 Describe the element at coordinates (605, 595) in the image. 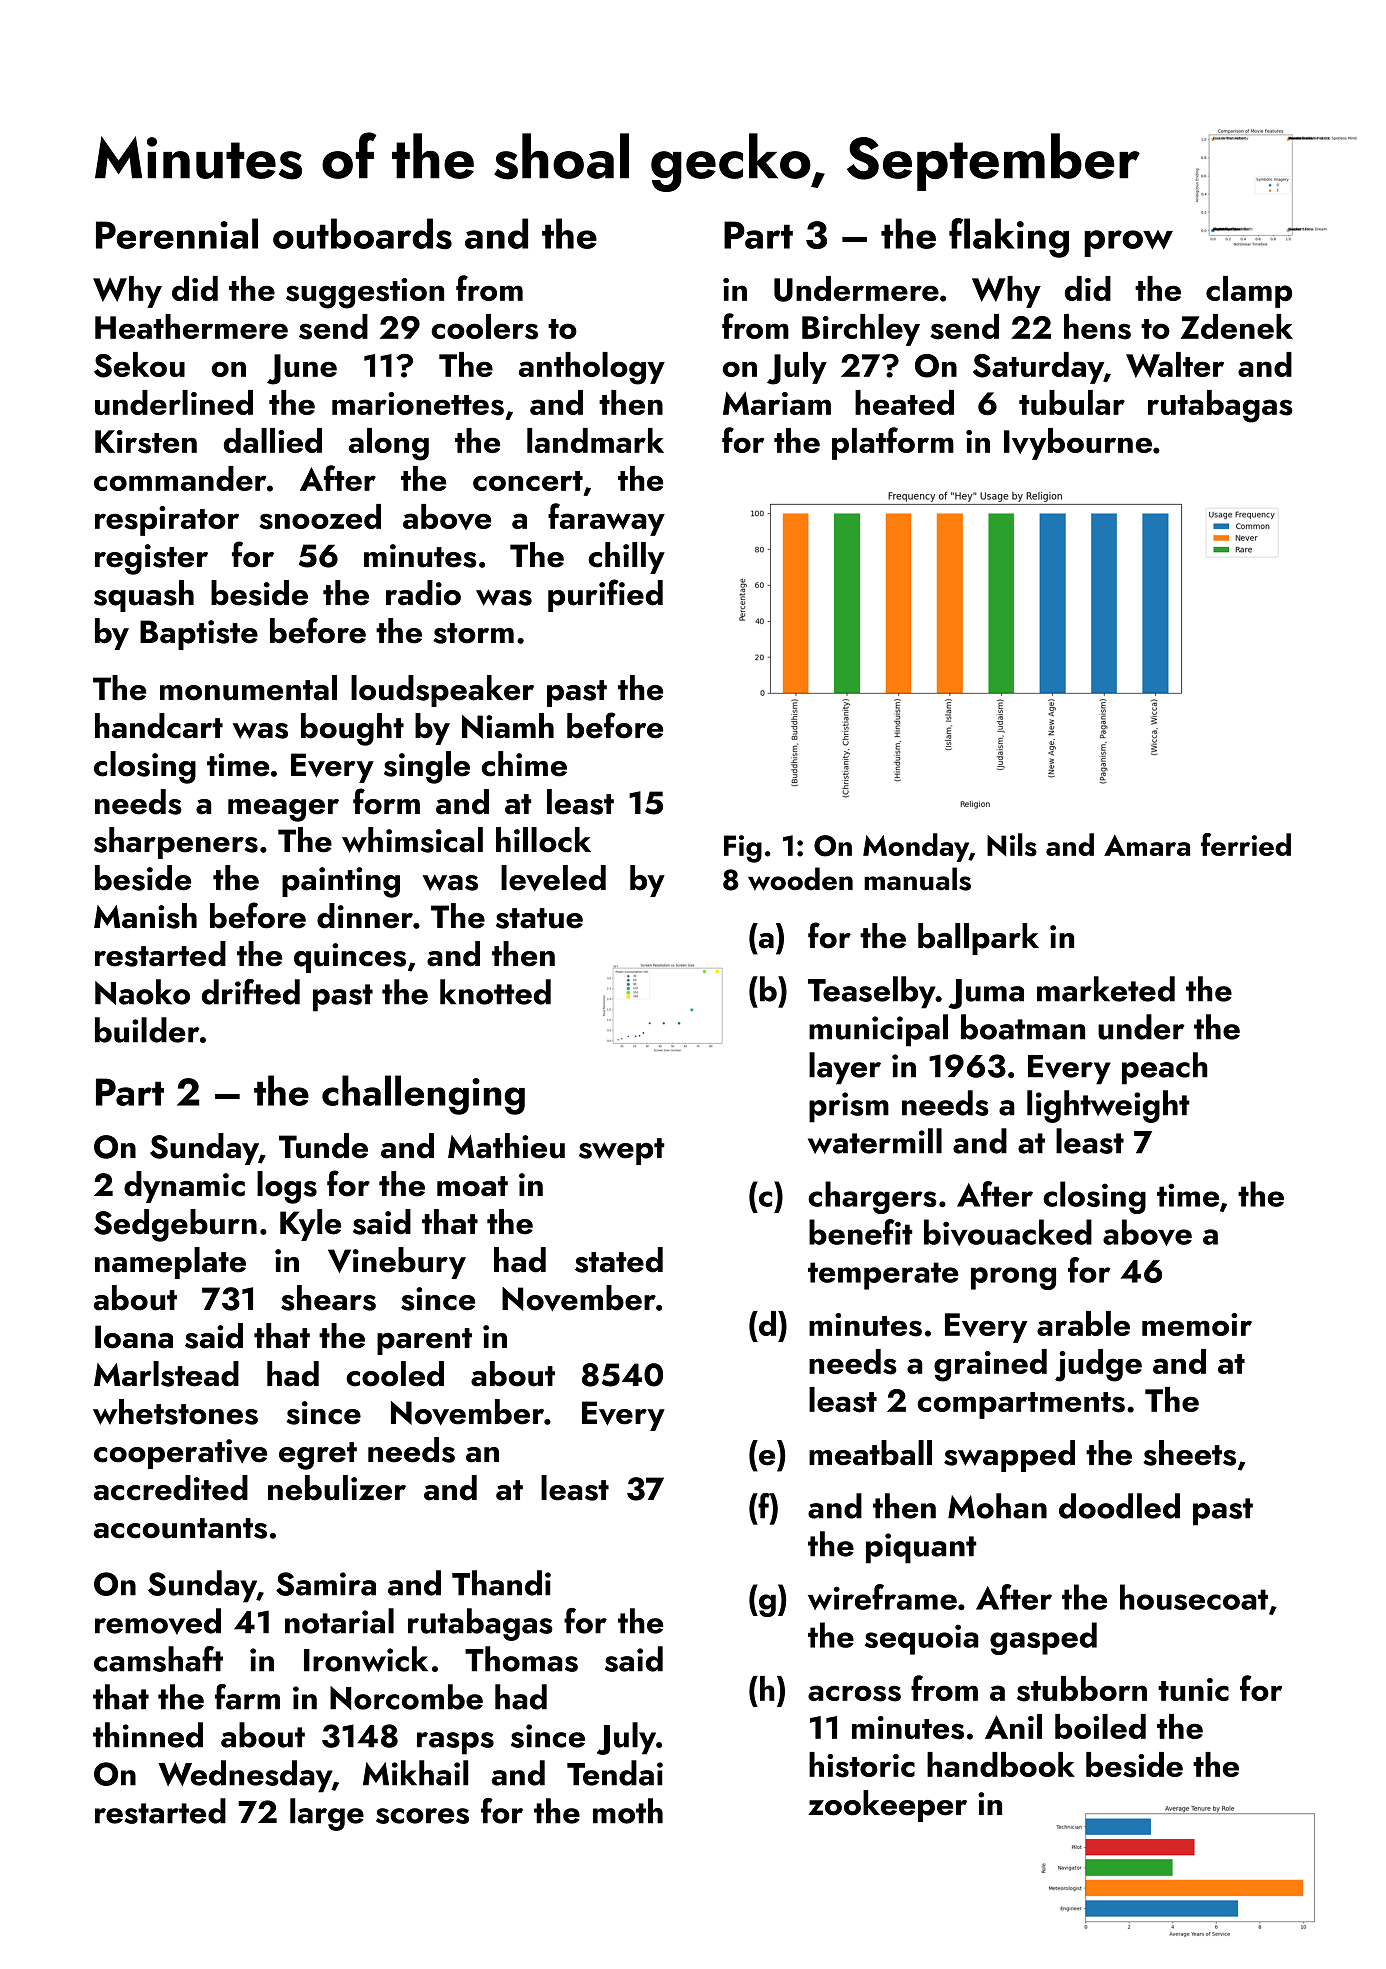

I see `purified` at that location.
